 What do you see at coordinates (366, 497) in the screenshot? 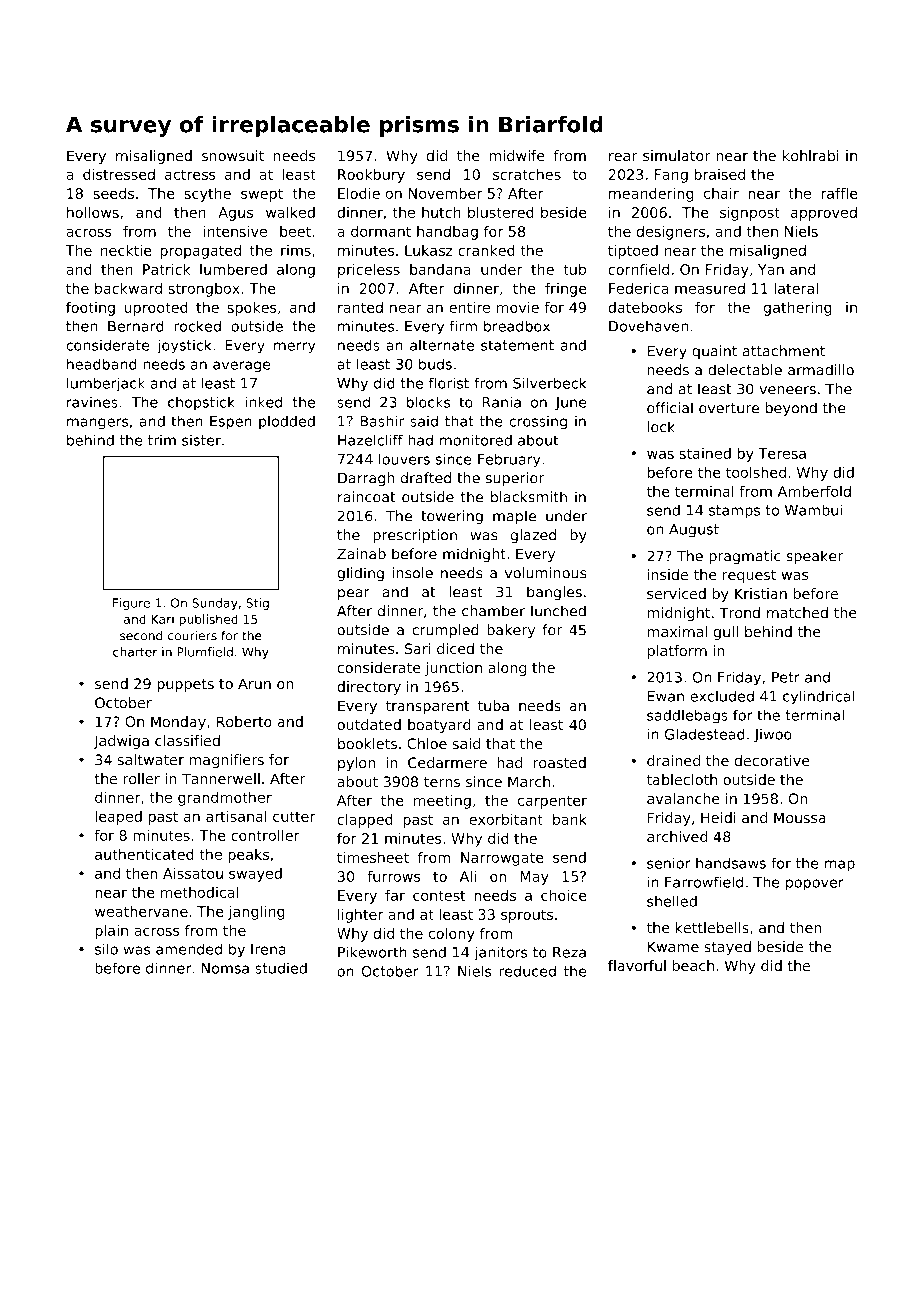
I see `raincoat` at bounding box center [366, 497].
